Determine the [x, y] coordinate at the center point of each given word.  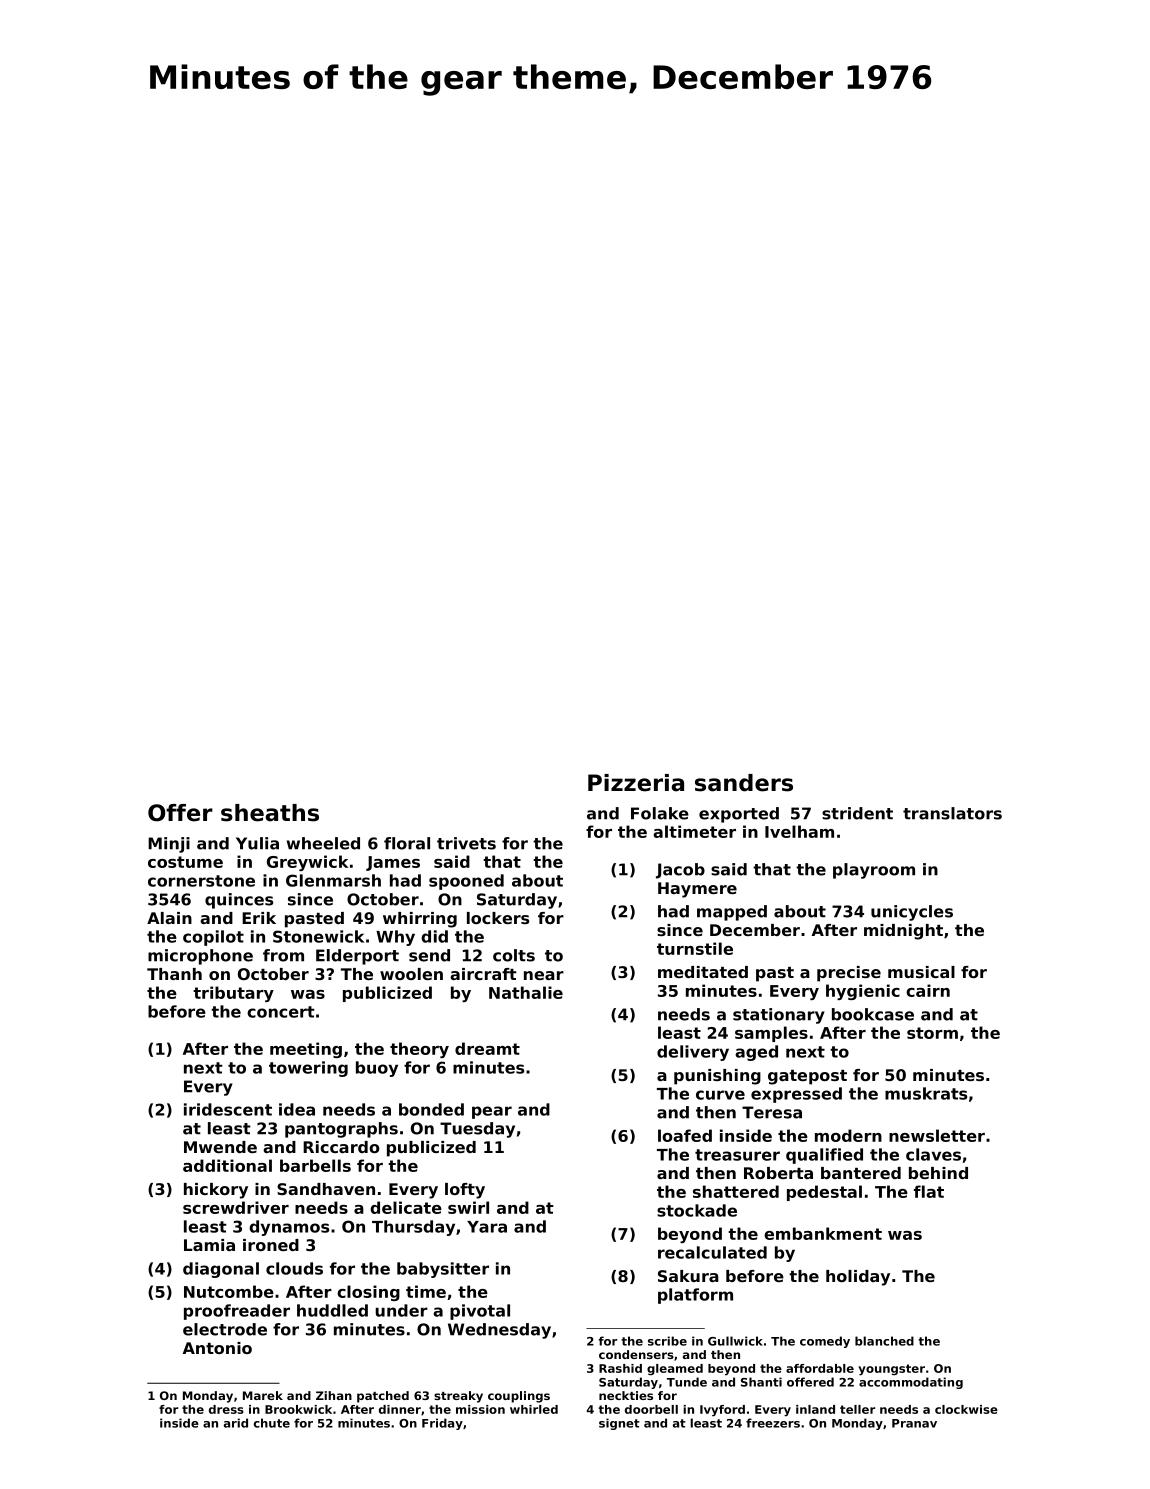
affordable [820, 1368]
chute [272, 1423]
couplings [519, 1397]
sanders [744, 783]
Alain [169, 918]
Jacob [680, 871]
